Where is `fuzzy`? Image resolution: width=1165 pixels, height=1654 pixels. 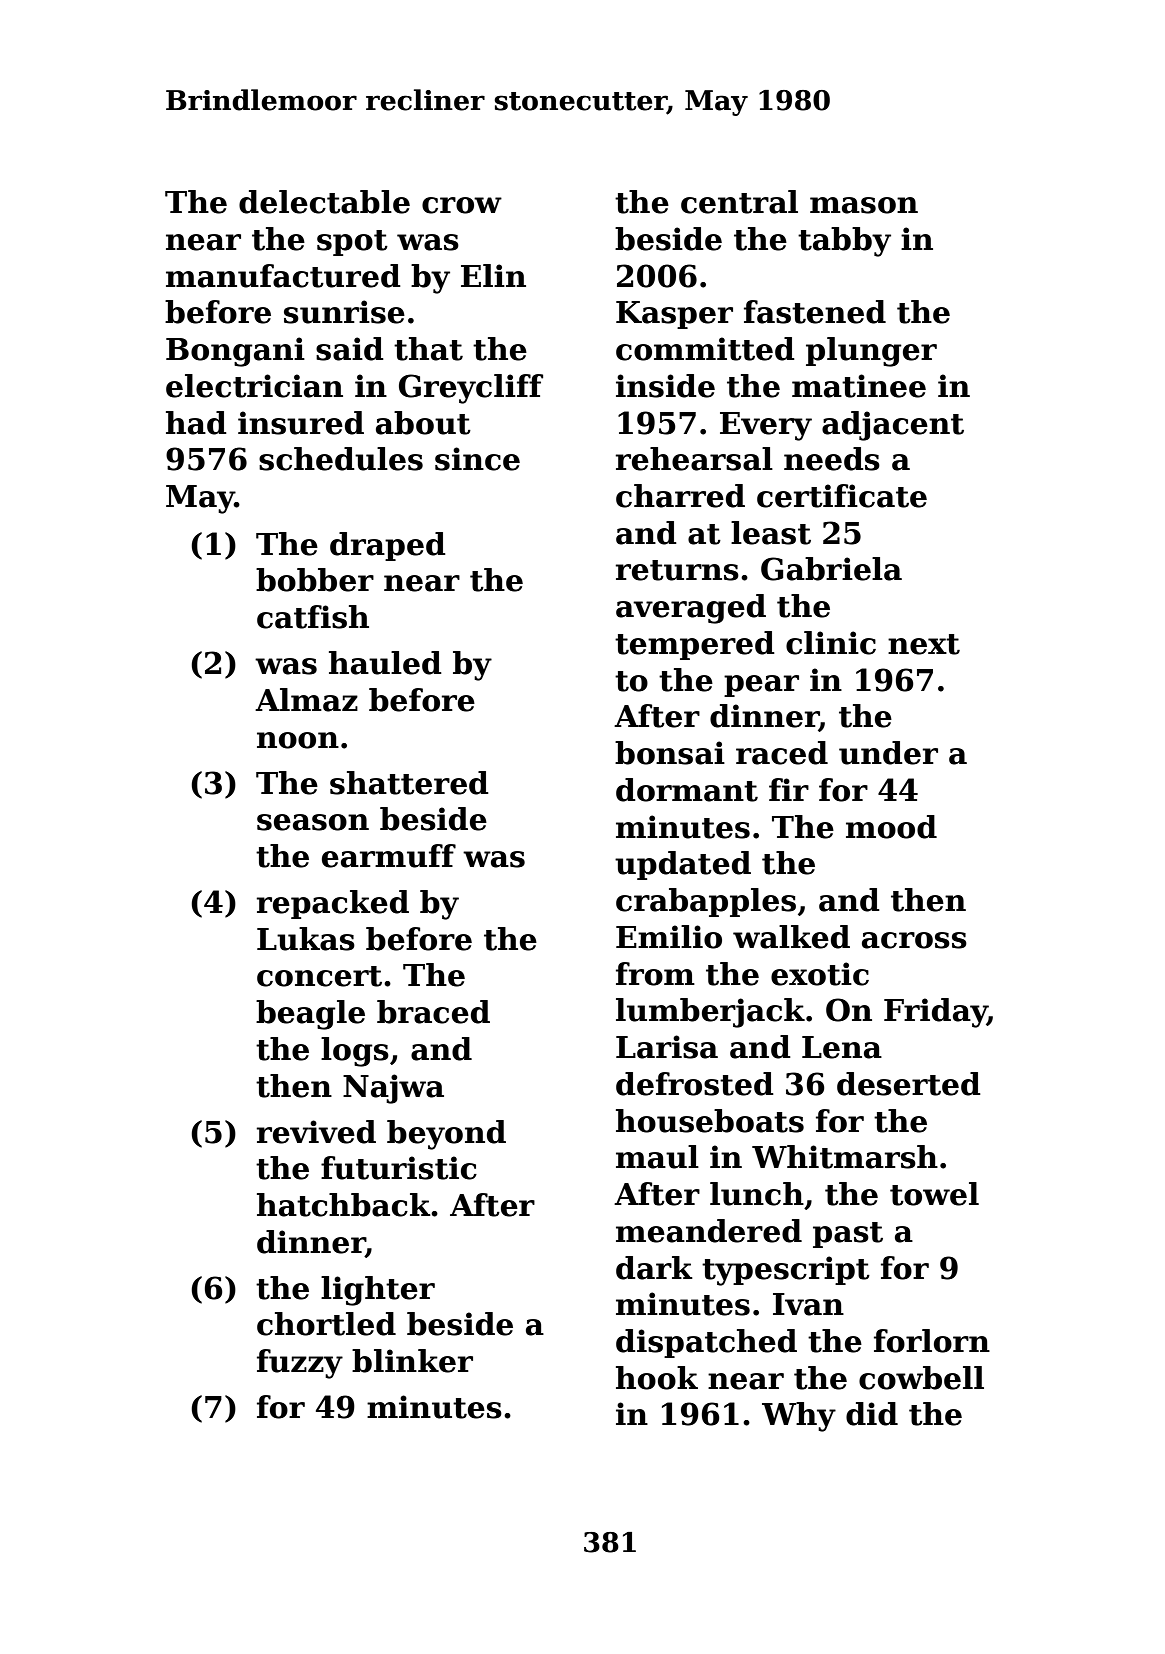
fuzzy is located at coordinates (300, 1364).
